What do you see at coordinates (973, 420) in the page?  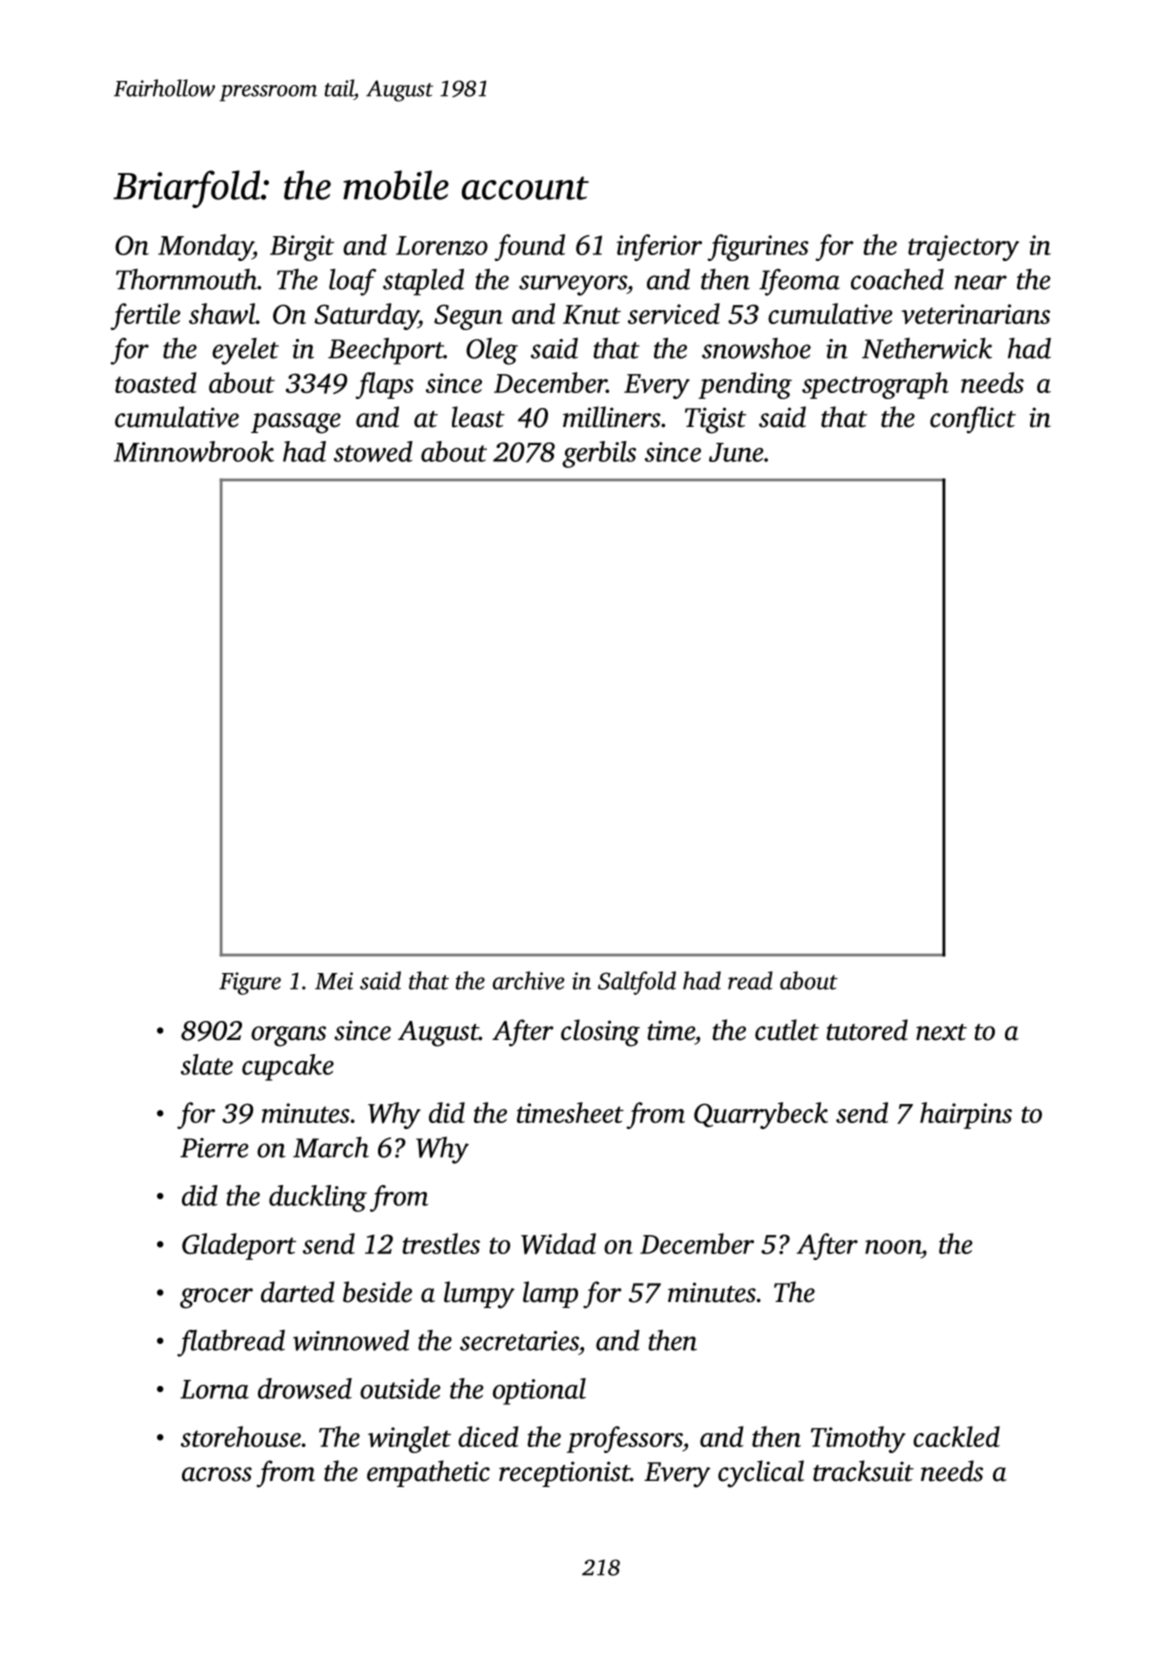 I see `conflict` at bounding box center [973, 420].
